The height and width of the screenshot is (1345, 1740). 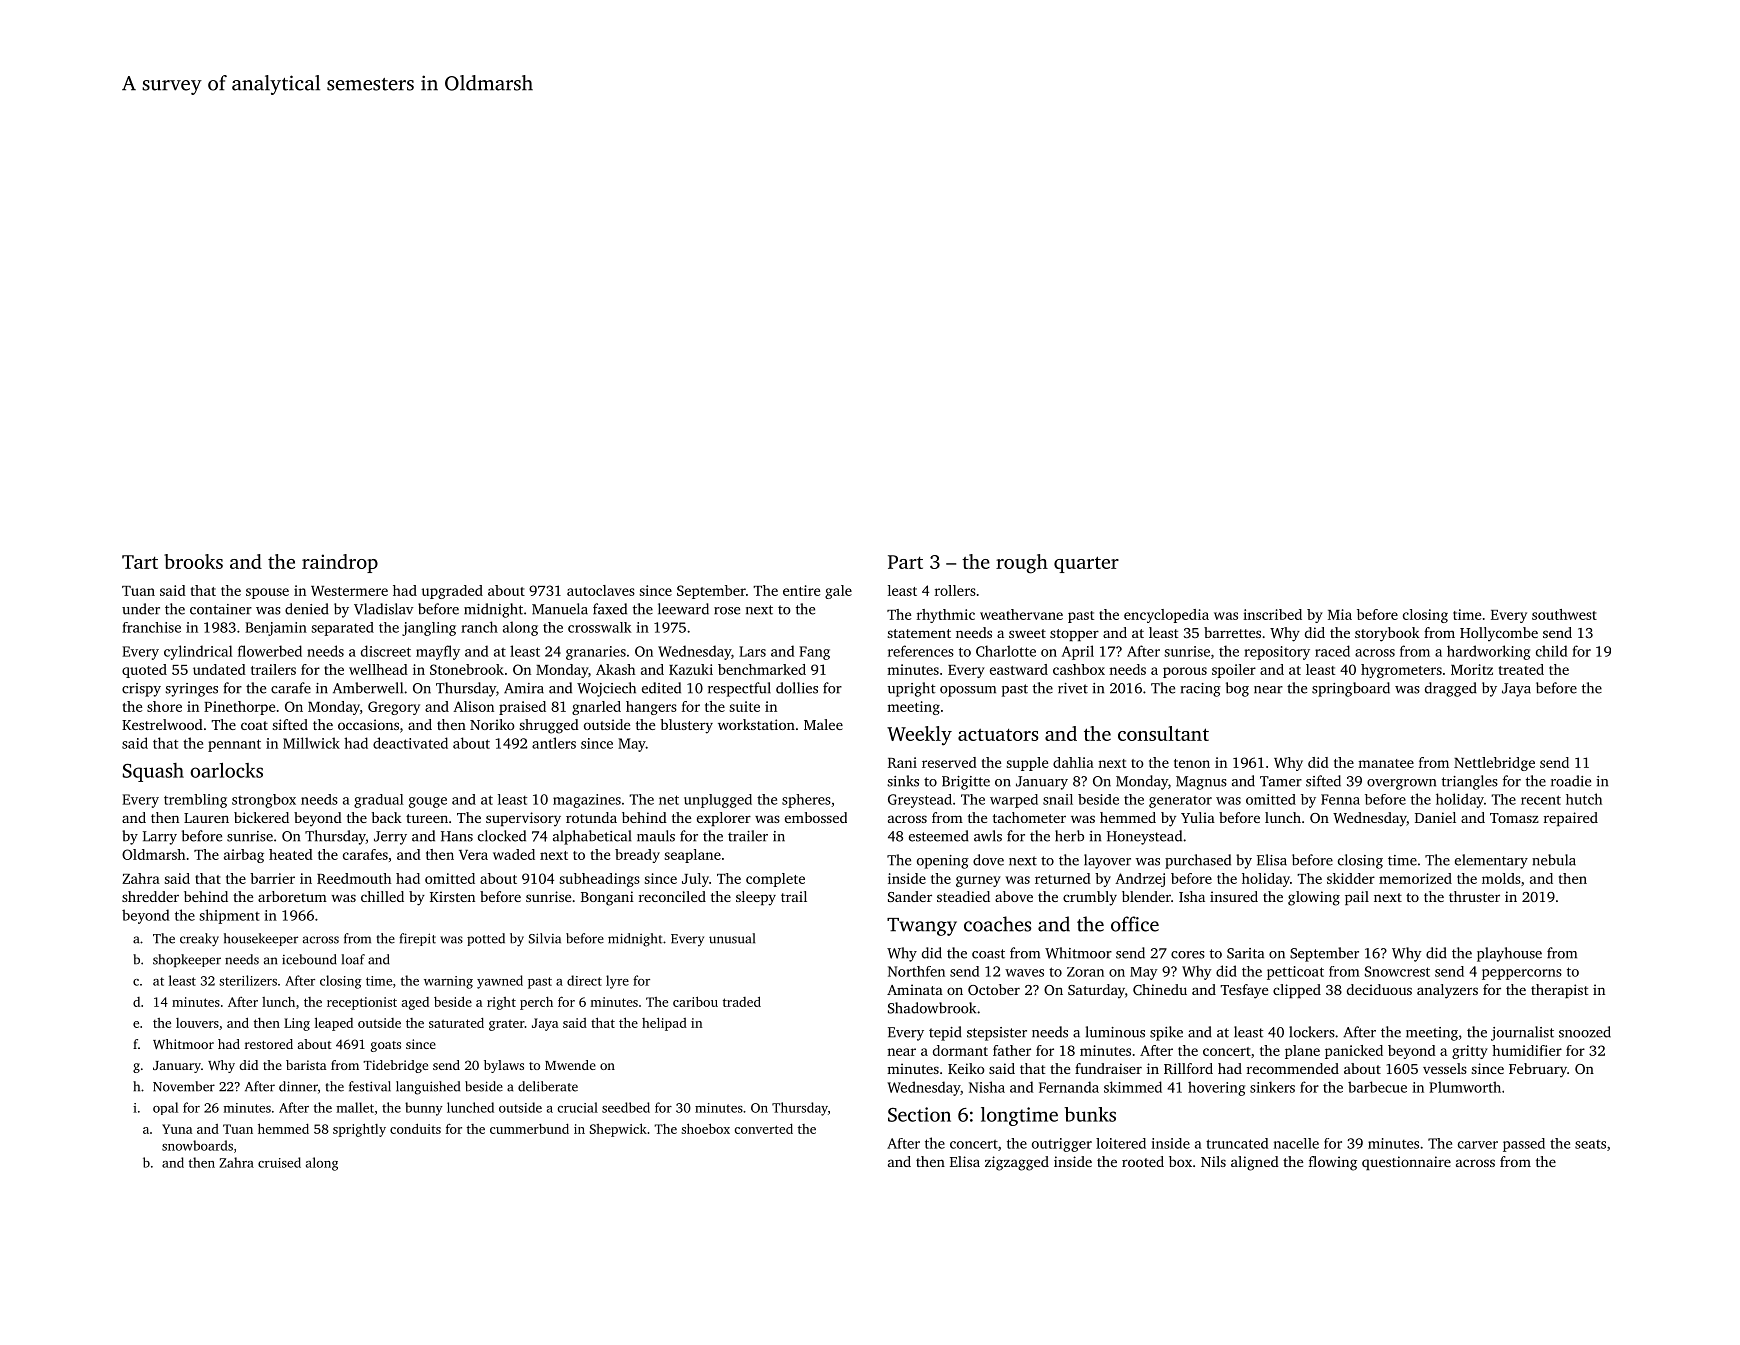 What do you see at coordinates (340, 563) in the screenshot?
I see `raindrop` at bounding box center [340, 563].
